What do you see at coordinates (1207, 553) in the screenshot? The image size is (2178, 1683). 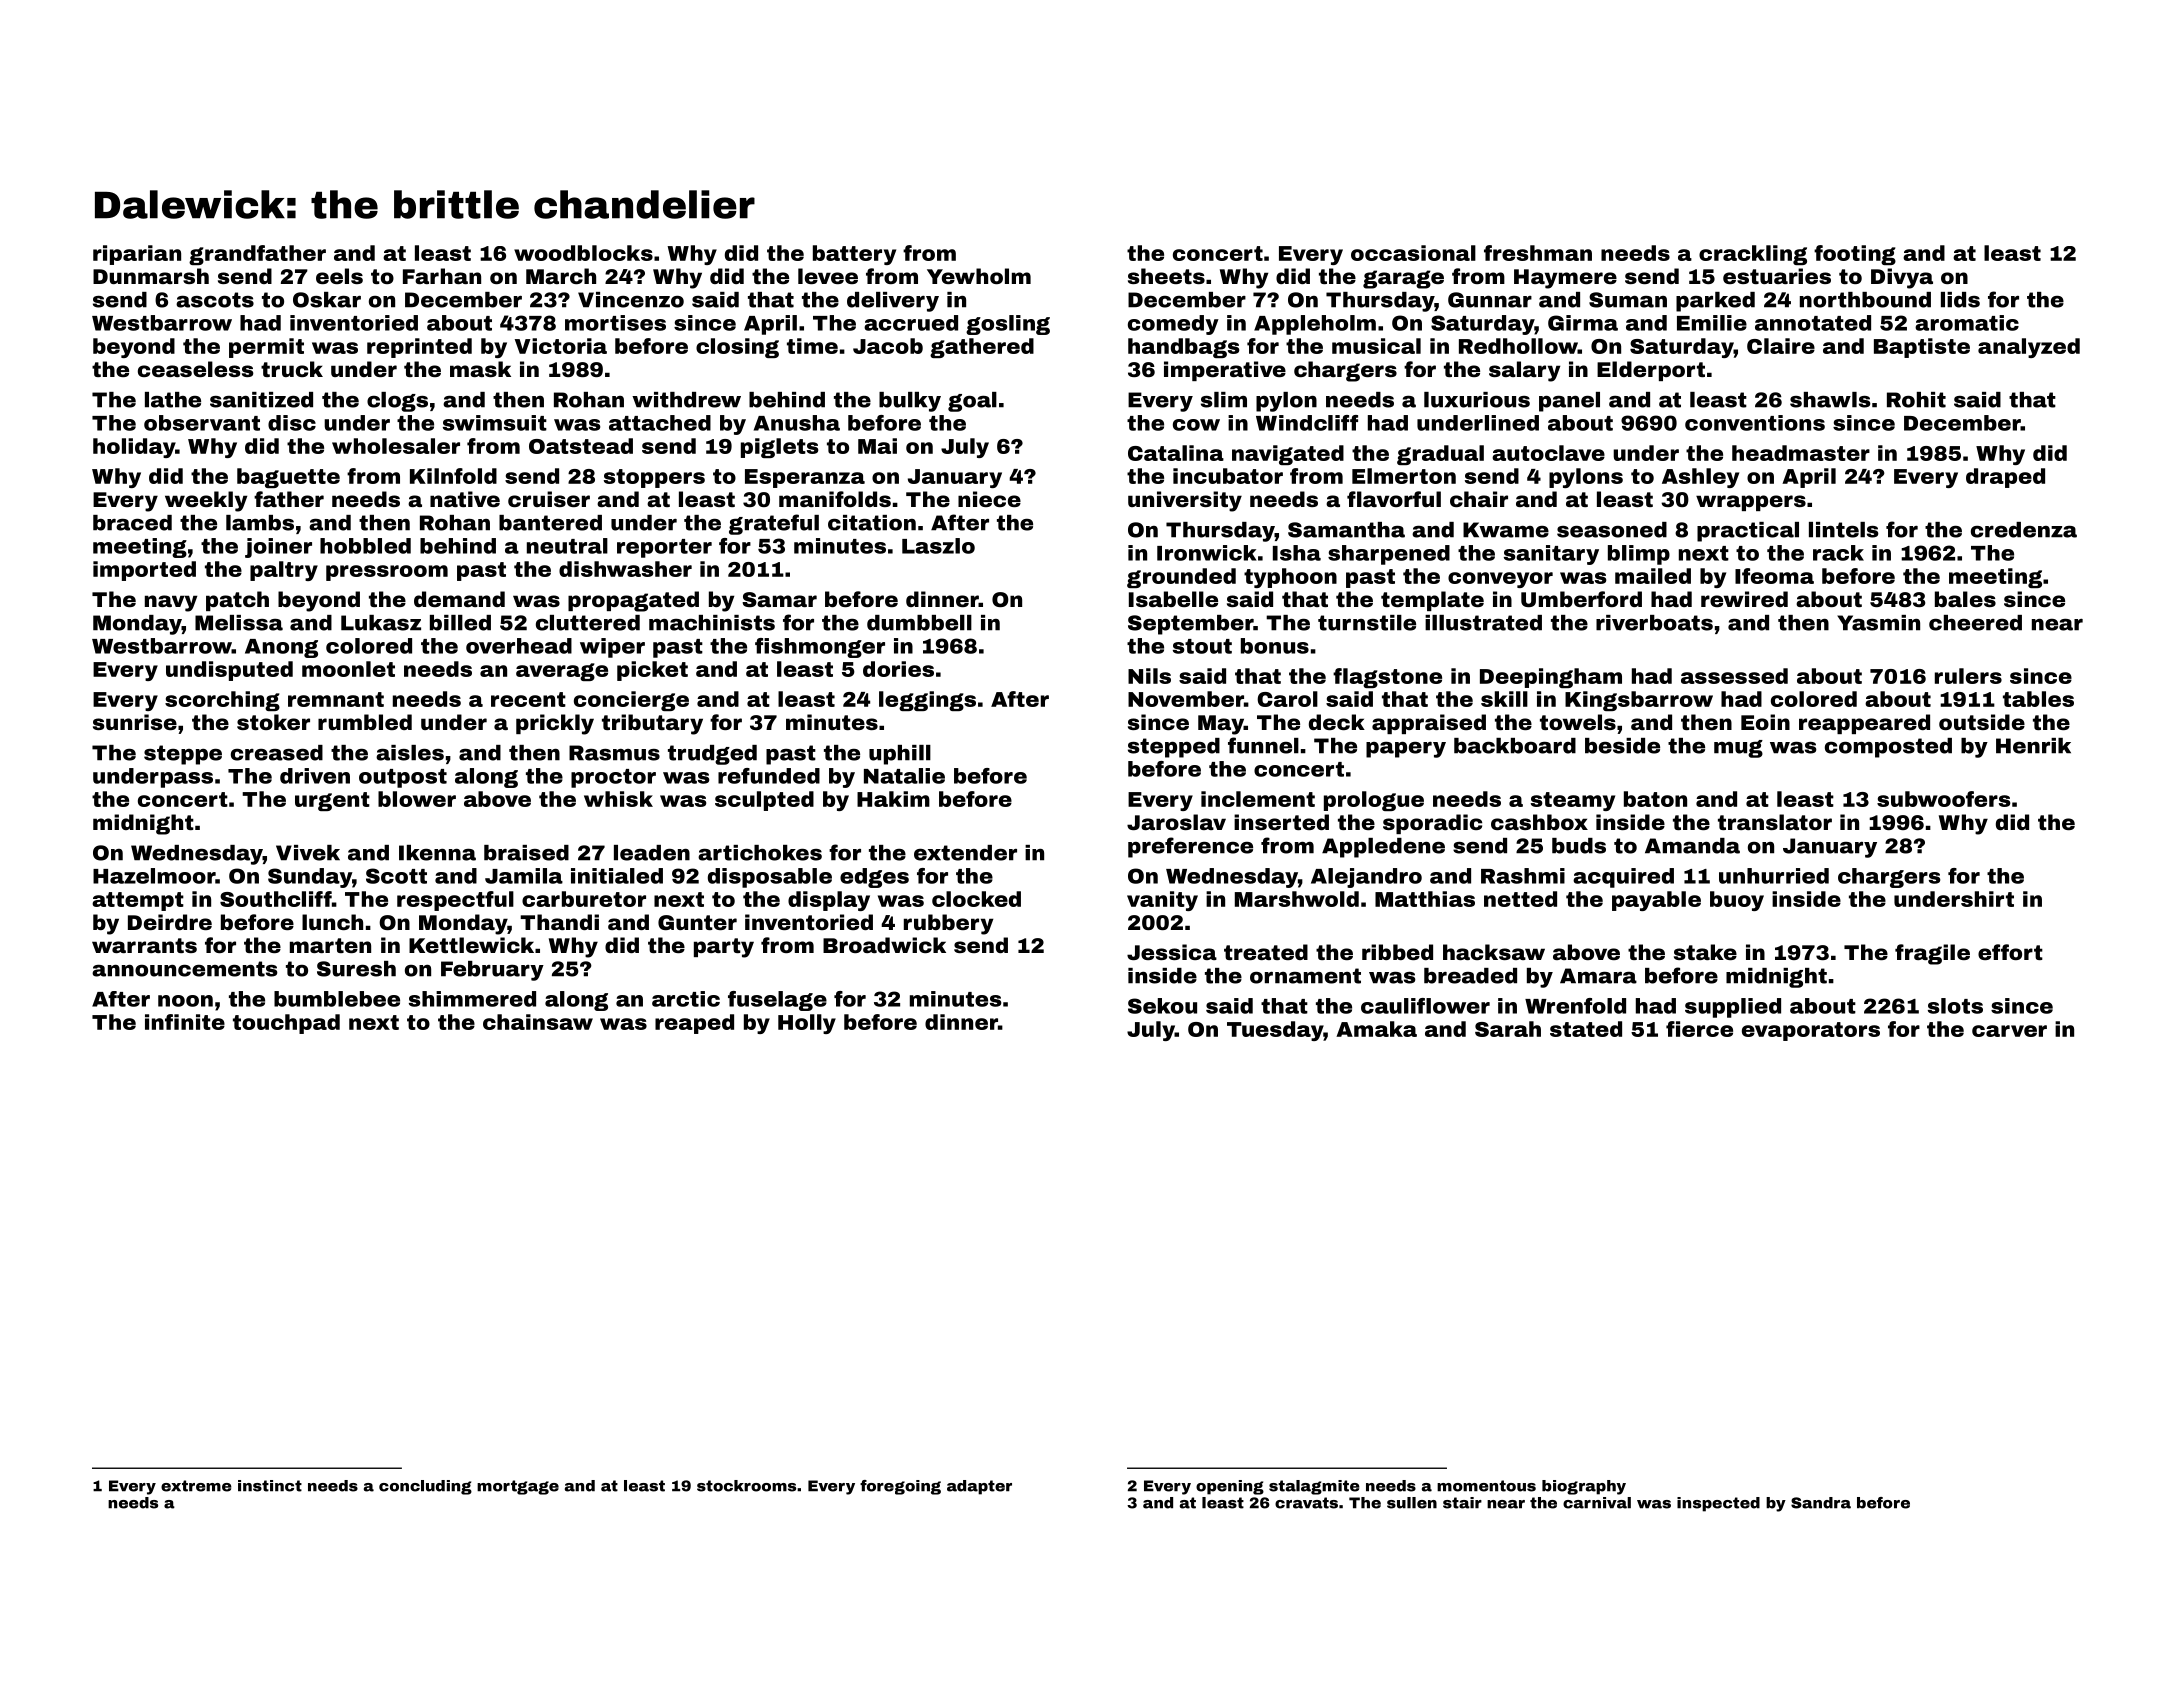 I see `Ironwick` at bounding box center [1207, 553].
